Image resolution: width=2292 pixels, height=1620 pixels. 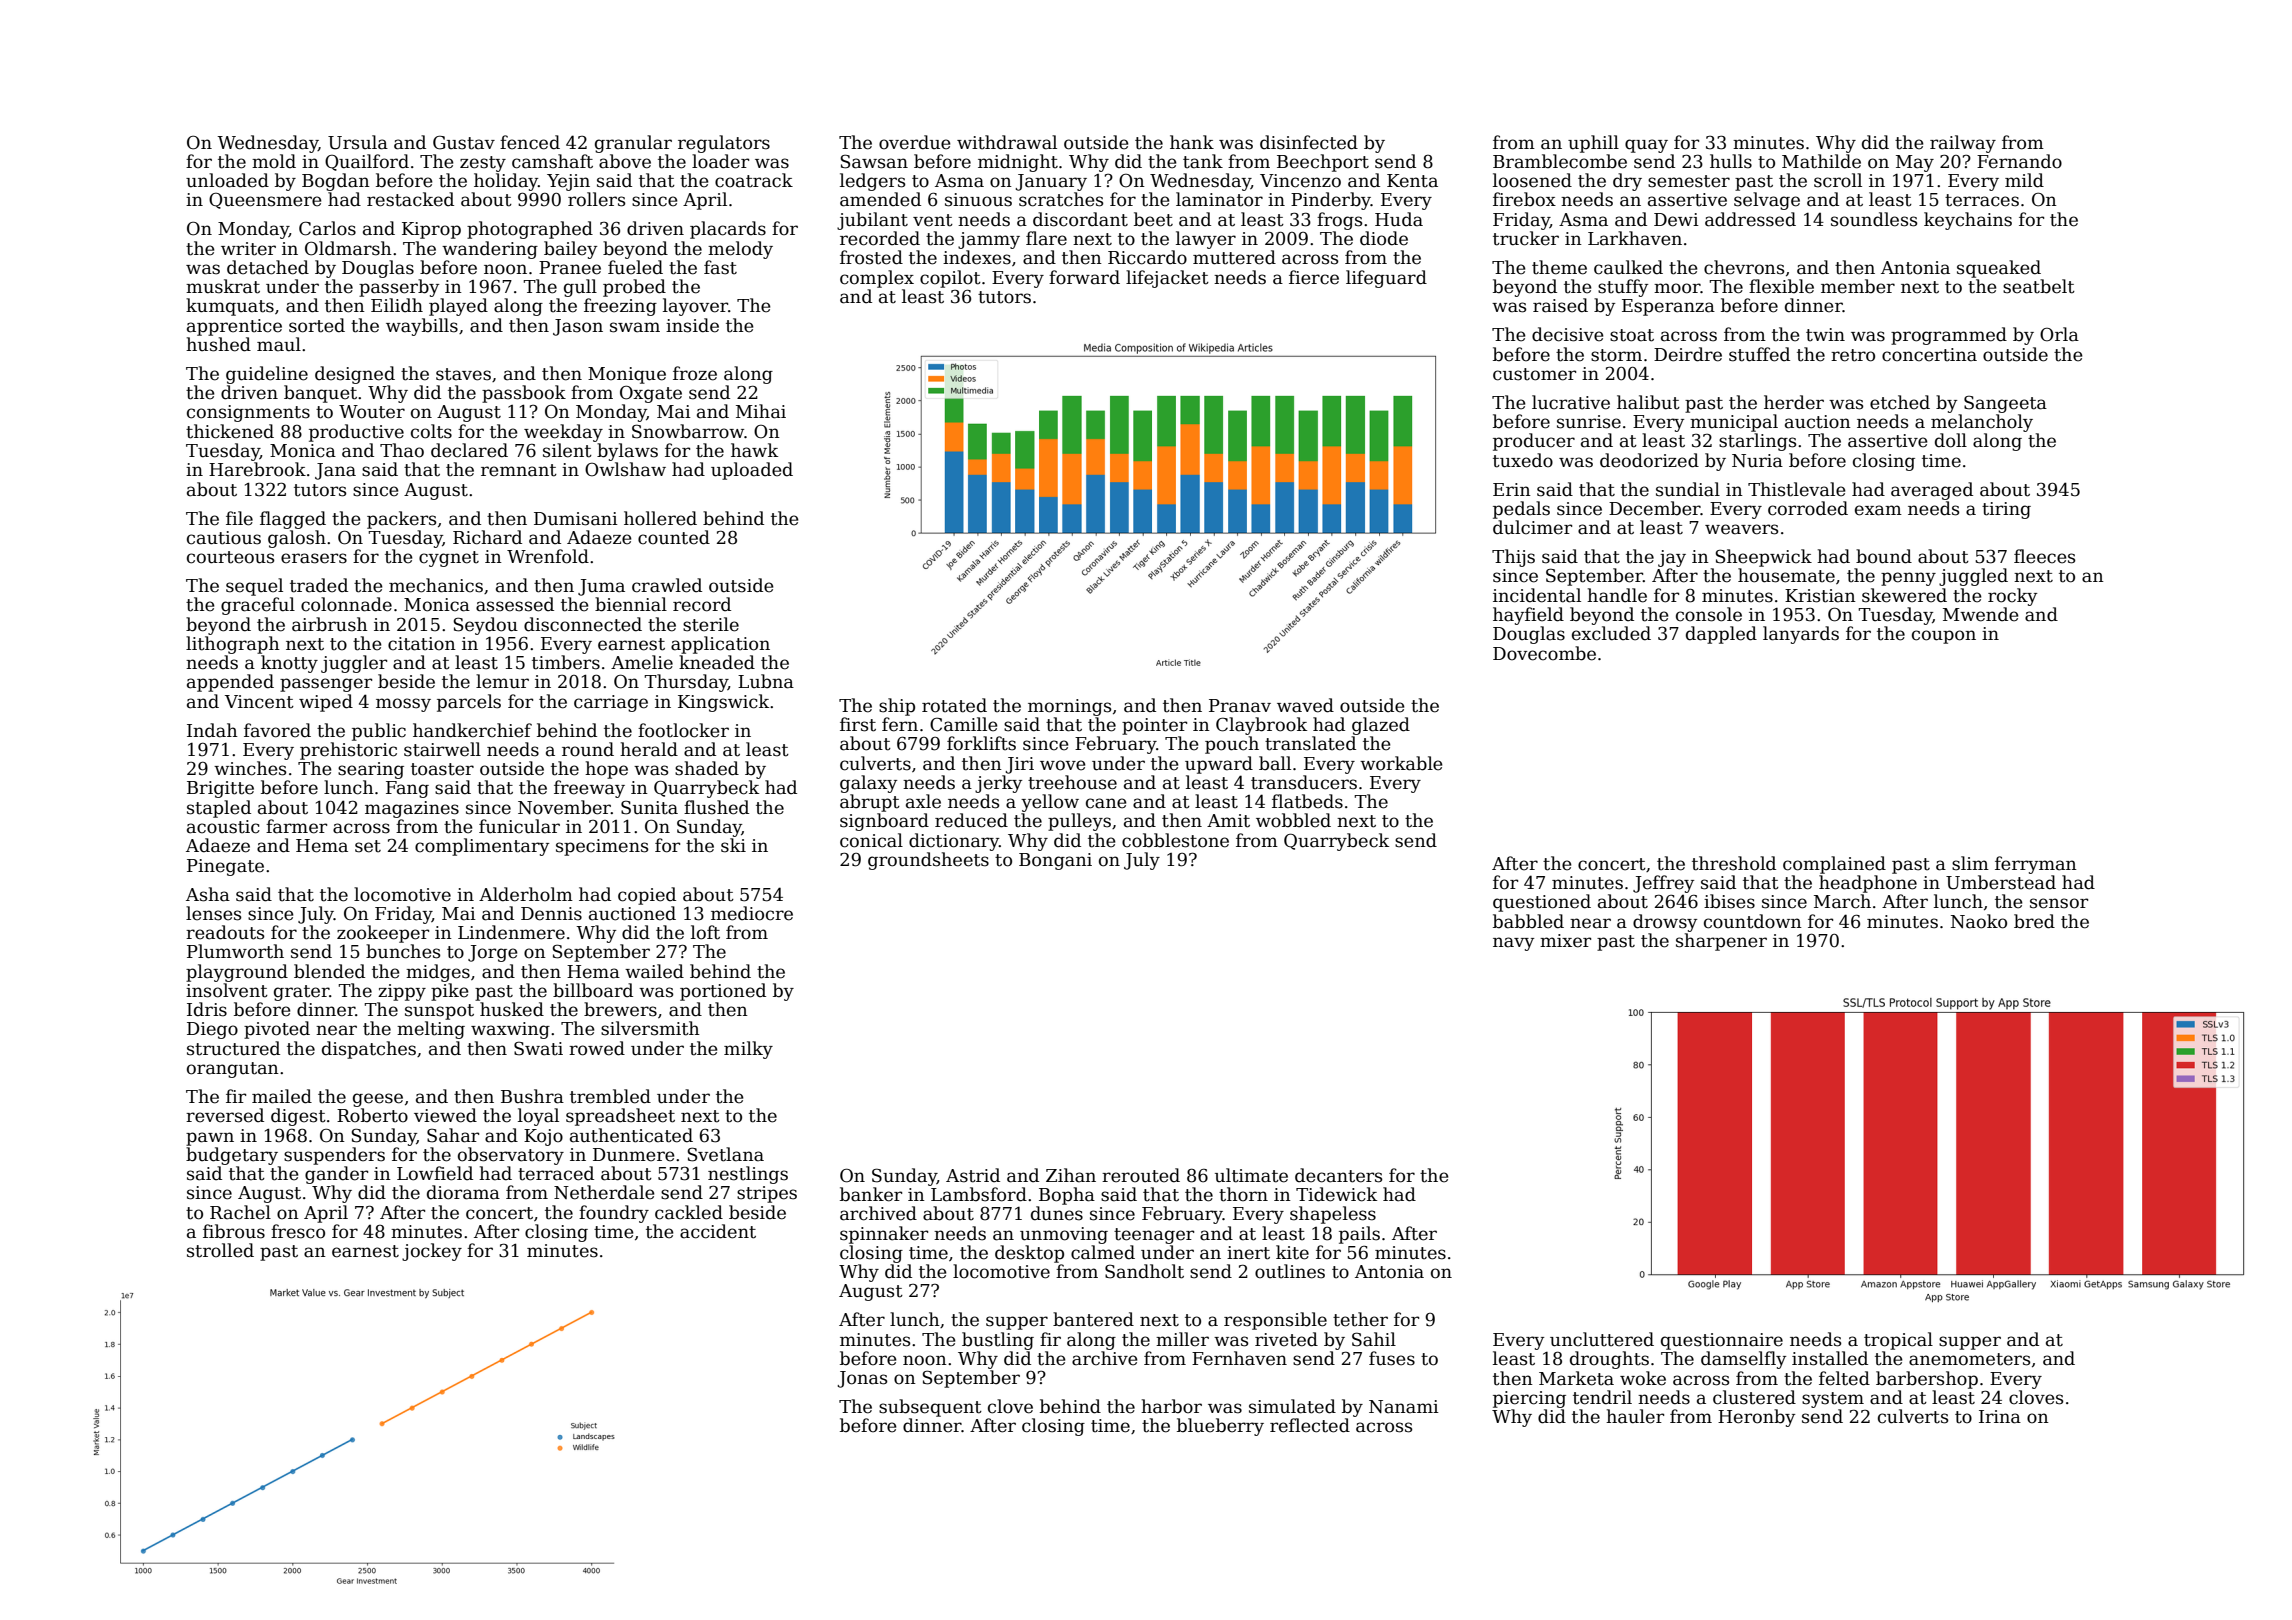 What do you see at coordinates (274, 161) in the page?
I see `mold` at bounding box center [274, 161].
